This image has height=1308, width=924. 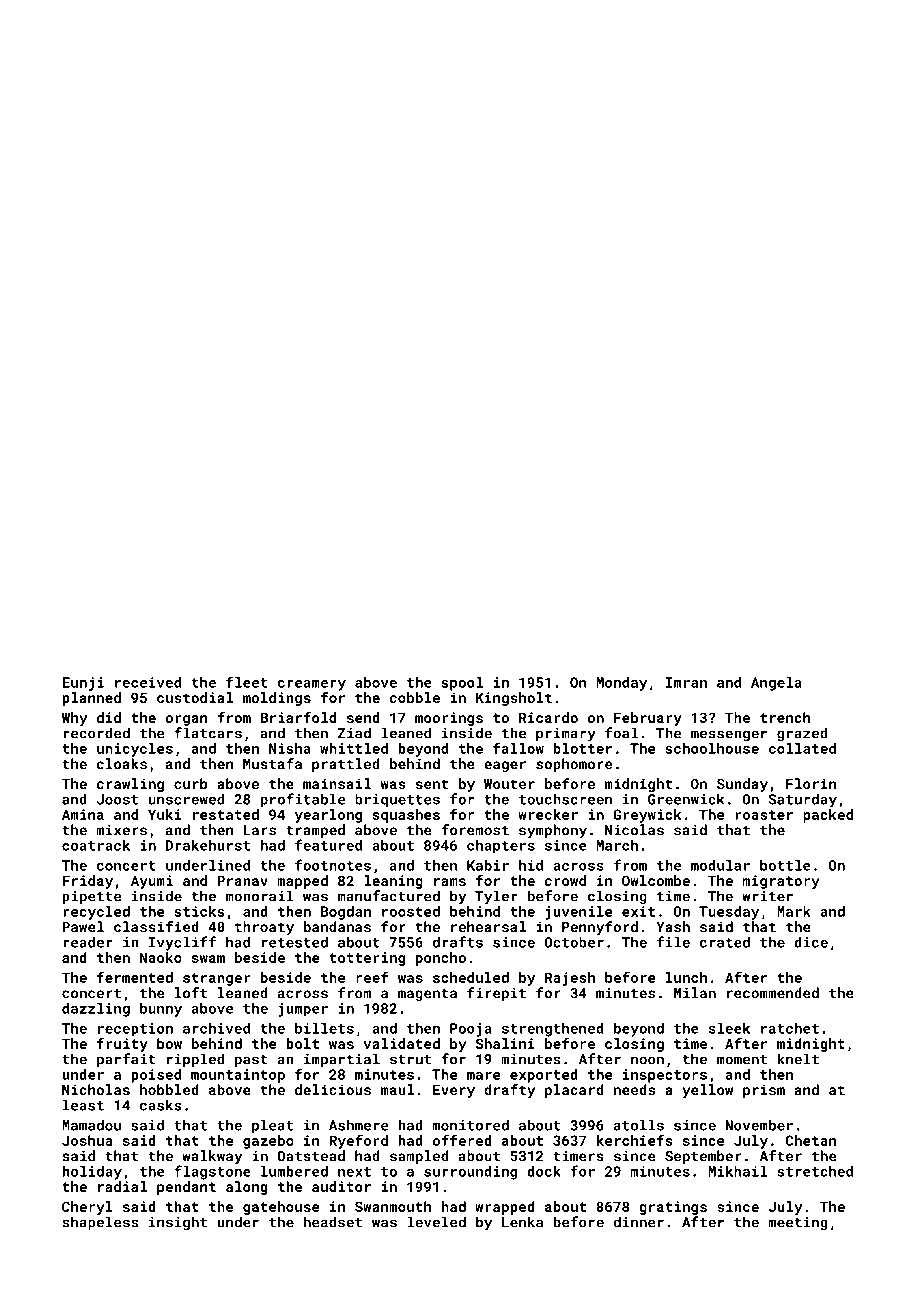 What do you see at coordinates (432, 784) in the image?
I see `sent` at bounding box center [432, 784].
